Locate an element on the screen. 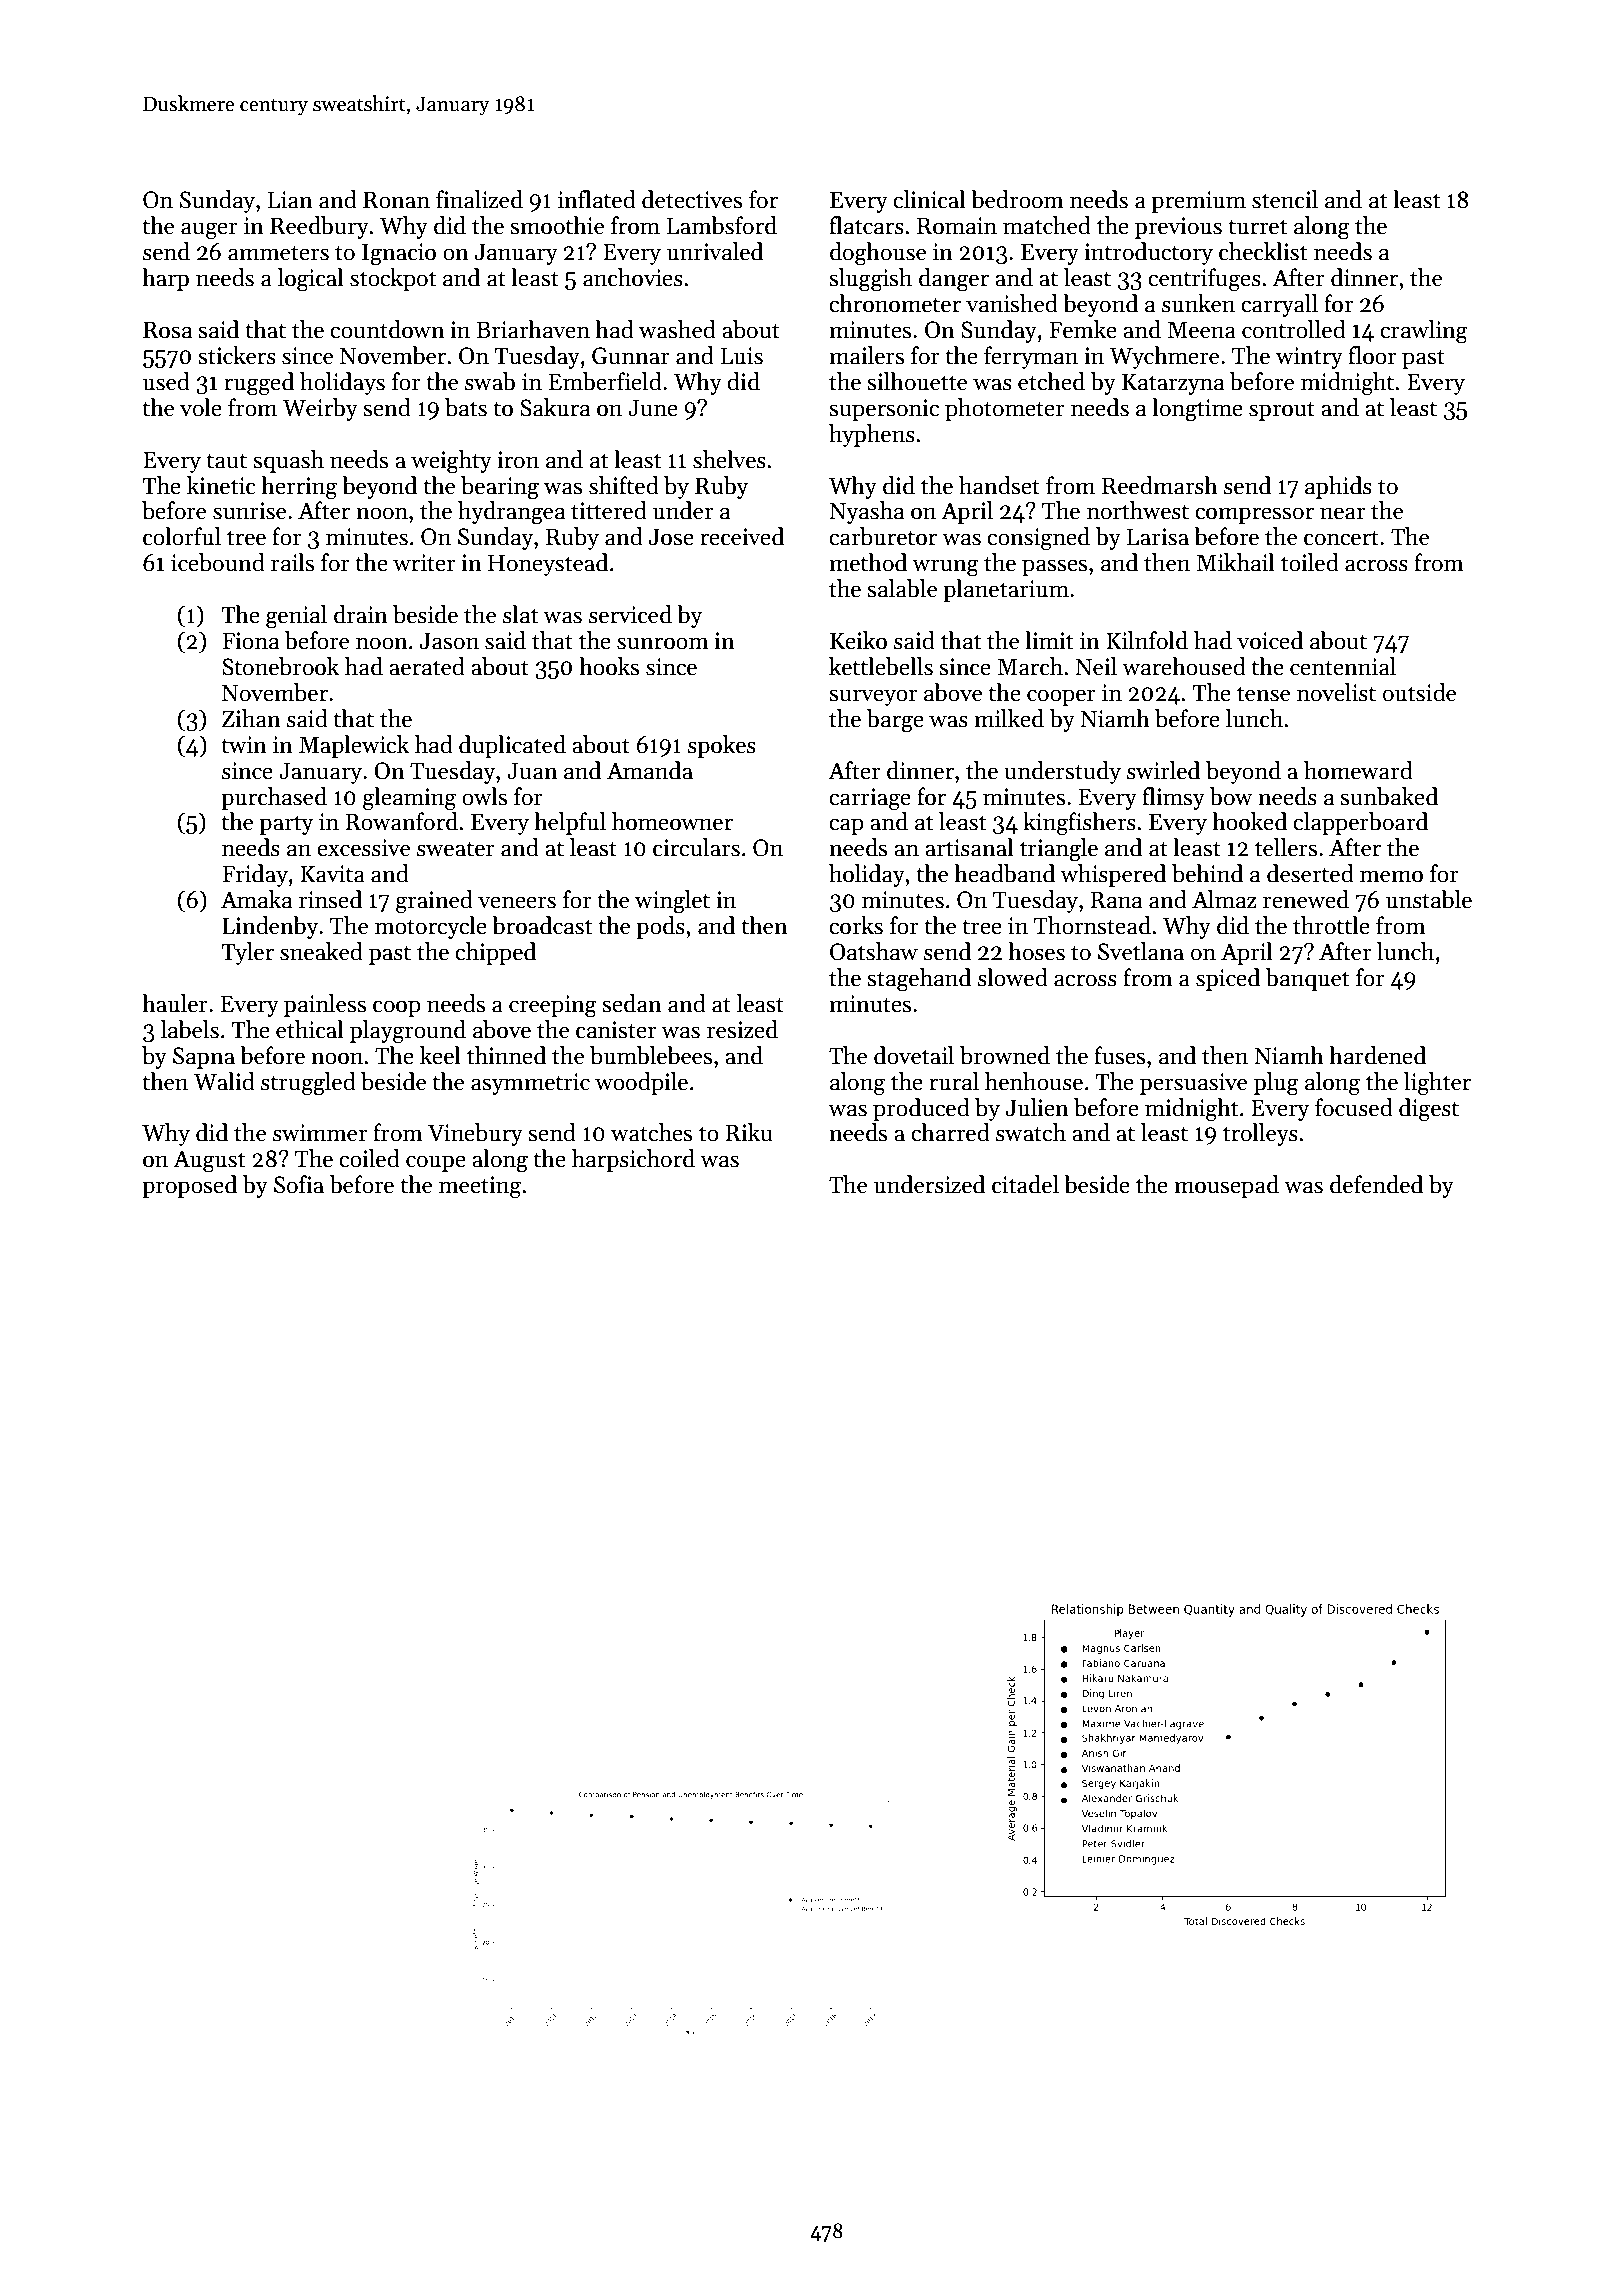 Image resolution: width=1620 pixels, height=2292 pixels. spokes is located at coordinates (722, 746).
